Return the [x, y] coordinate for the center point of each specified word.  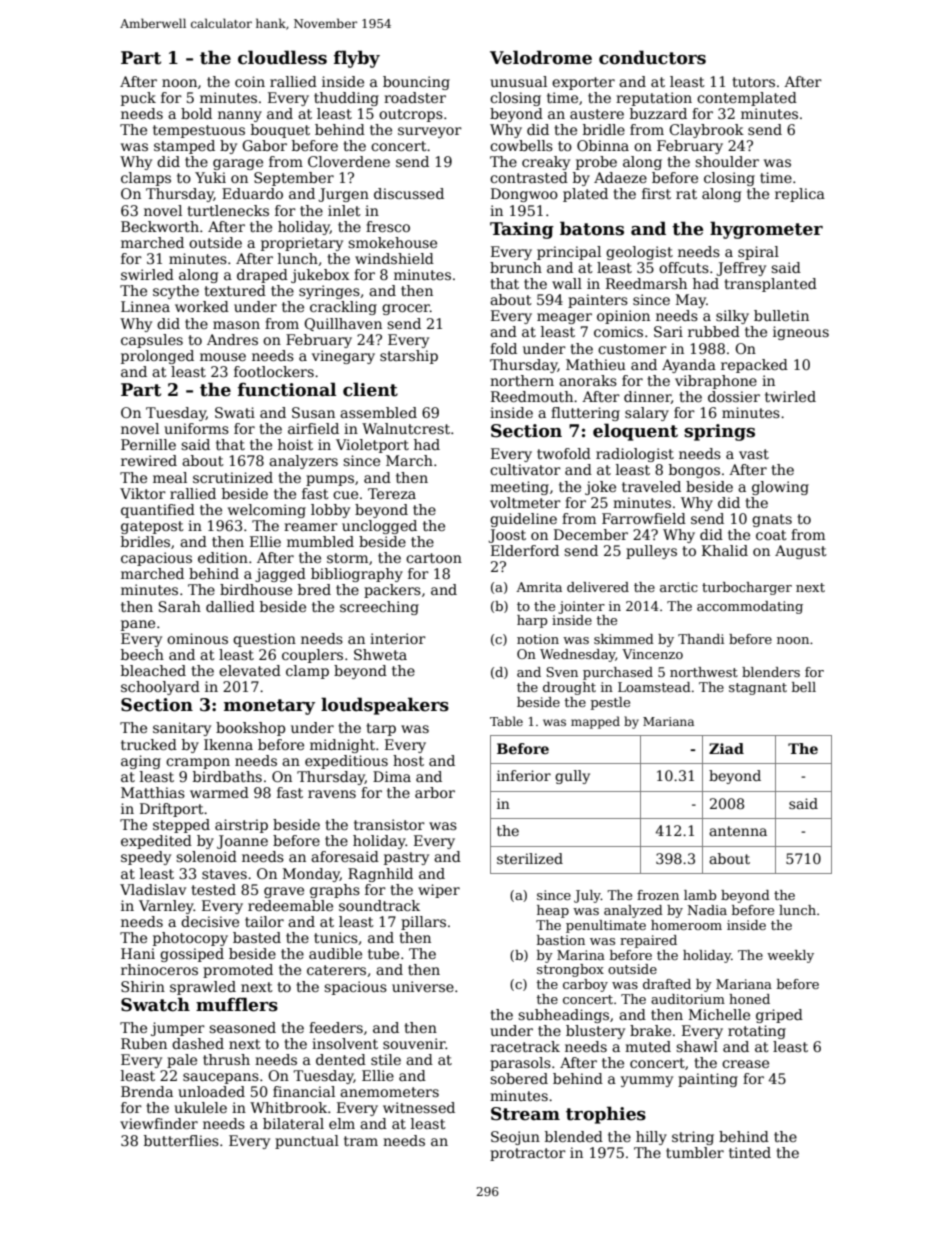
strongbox [570, 970]
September [294, 179]
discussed [409, 193]
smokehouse [392, 242]
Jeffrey [741, 269]
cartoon [434, 558]
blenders [771, 672]
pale [182, 1061]
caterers [336, 970]
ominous [197, 638]
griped [779, 1016]
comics [618, 331]
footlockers [274, 371]
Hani [138, 953]
